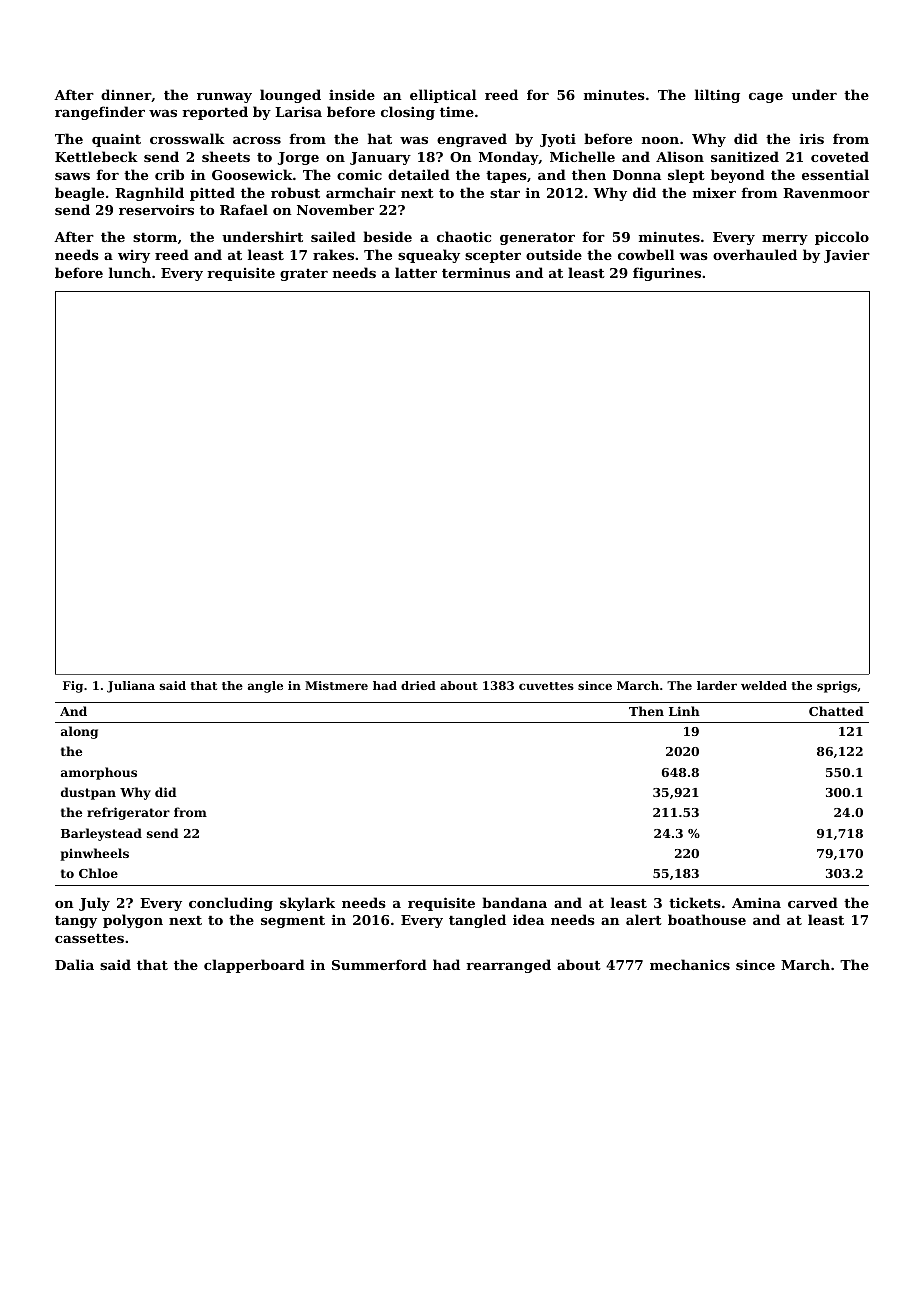  I want to click on welded, so click(764, 685).
